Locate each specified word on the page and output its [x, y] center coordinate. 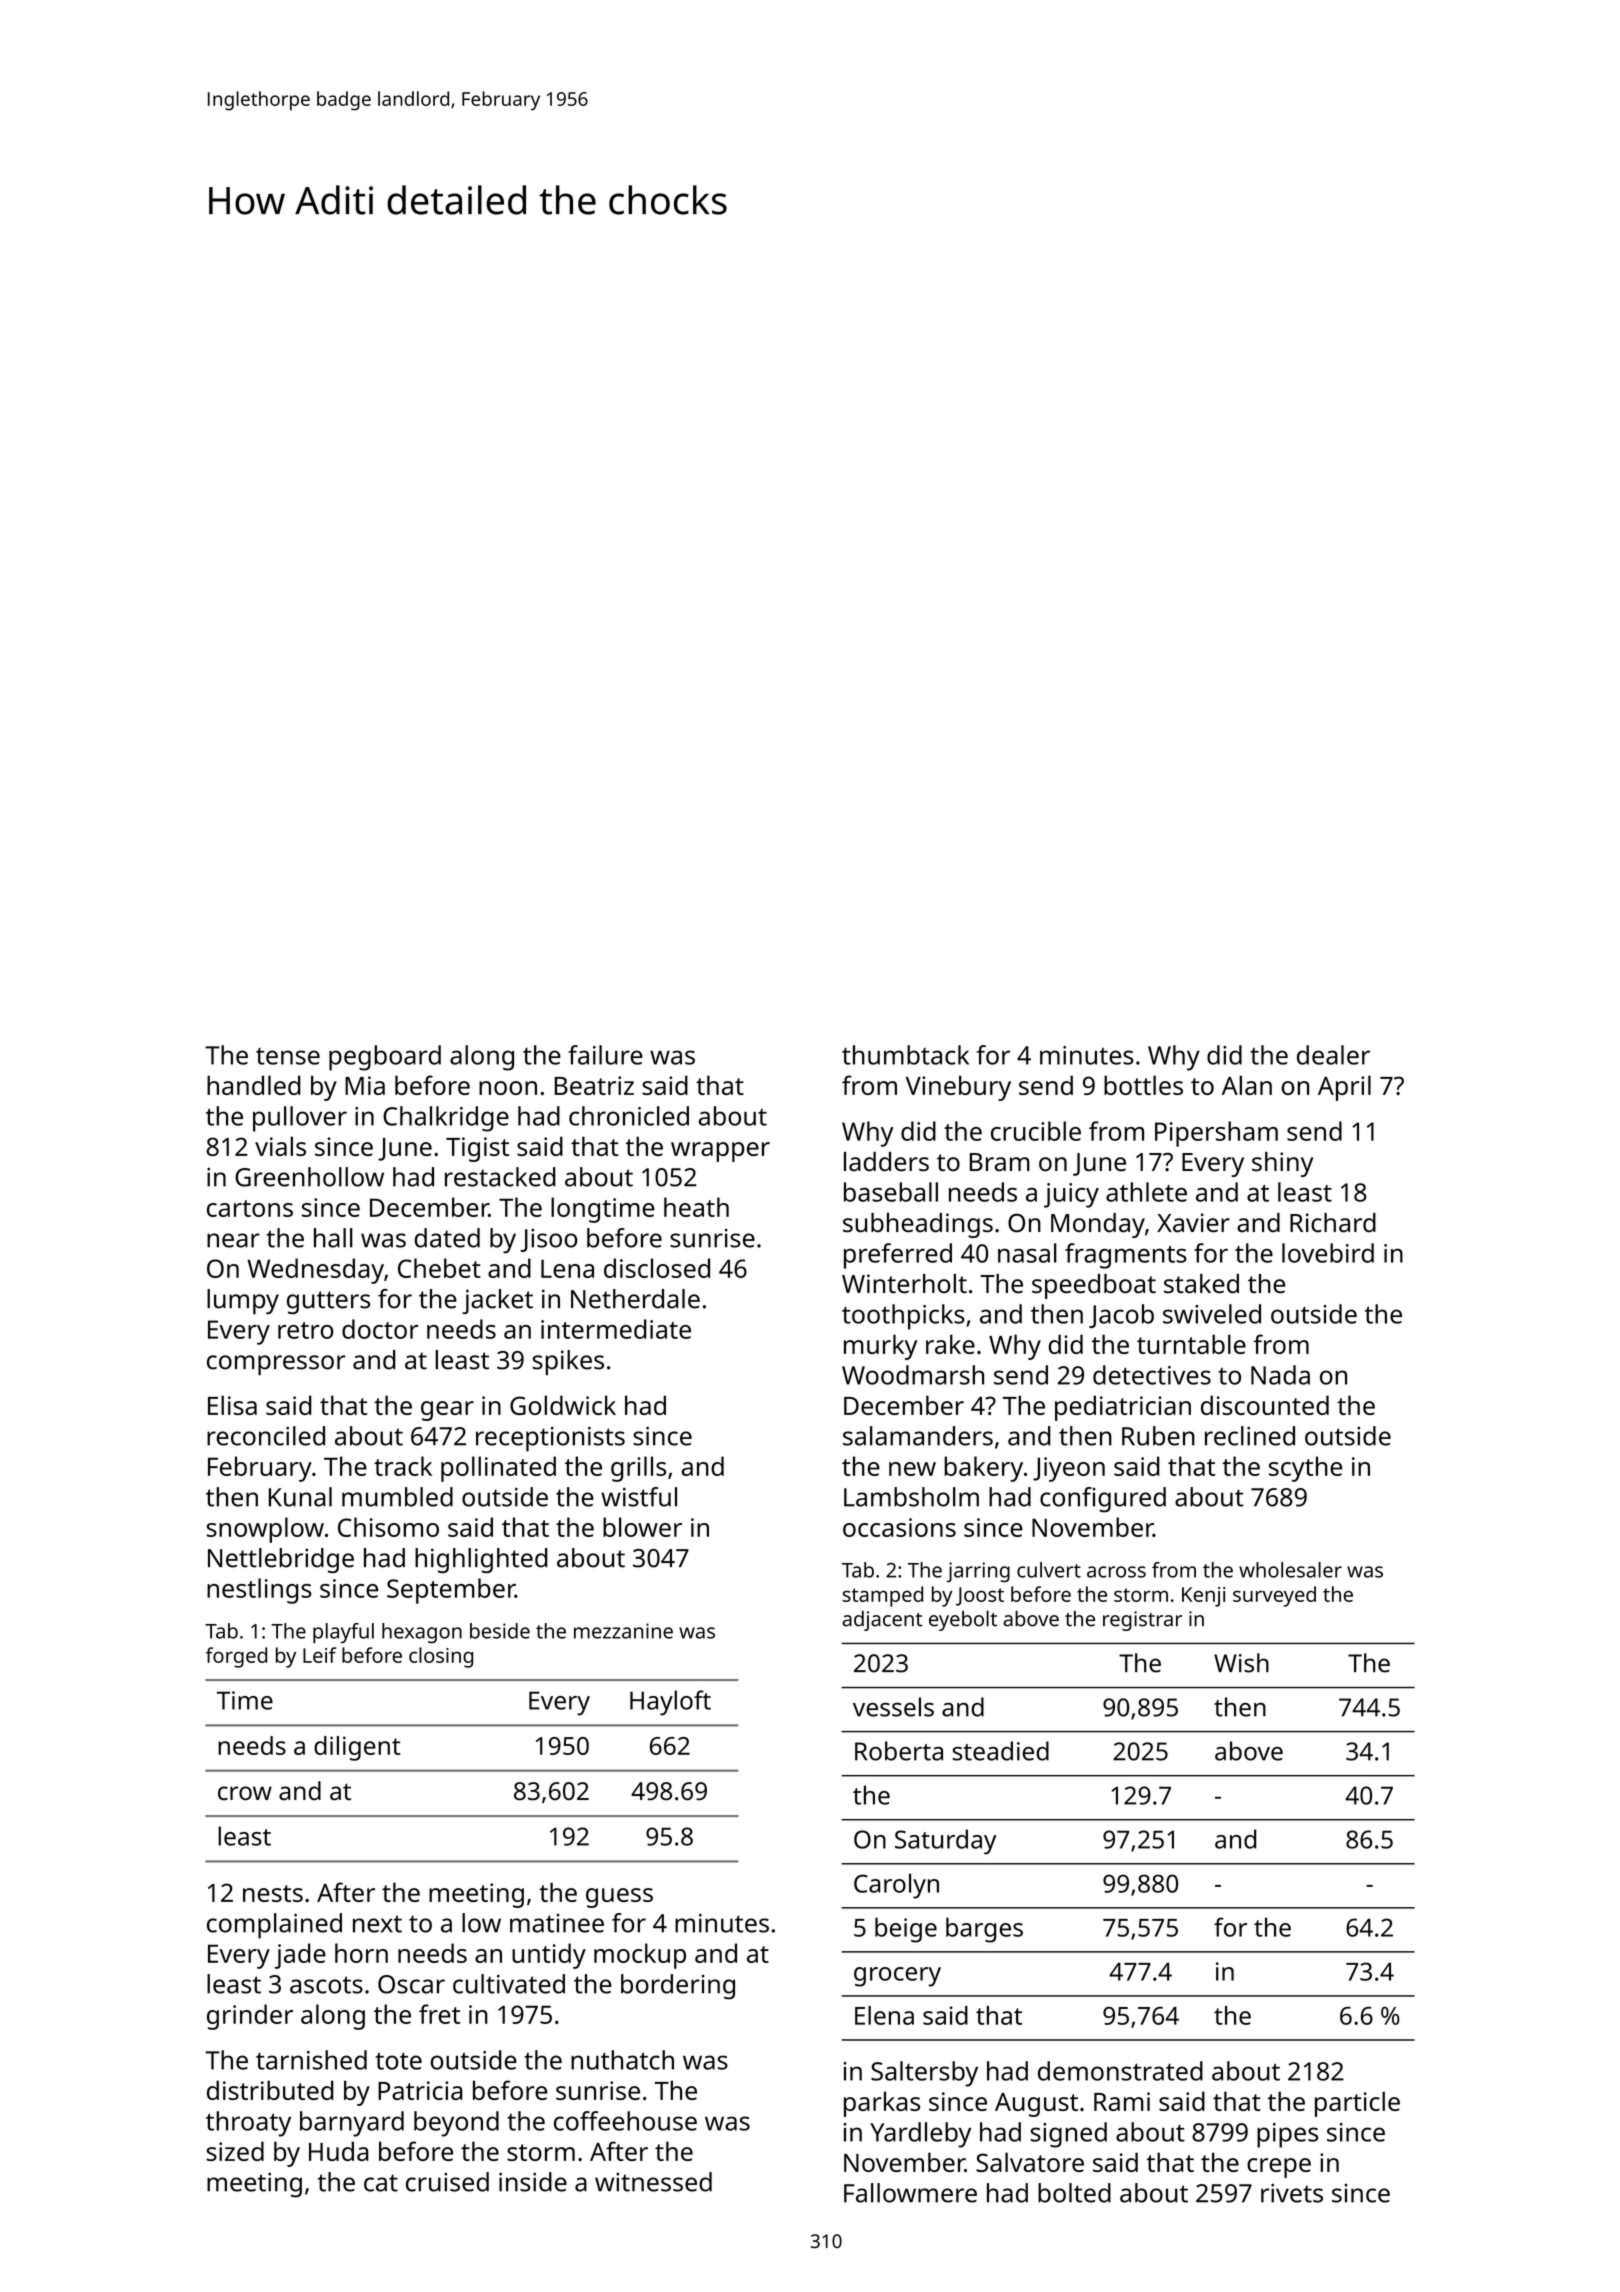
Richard [1333, 1223]
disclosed [657, 1268]
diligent [357, 1748]
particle [1357, 2104]
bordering [678, 1987]
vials [280, 1146]
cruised [447, 2182]
